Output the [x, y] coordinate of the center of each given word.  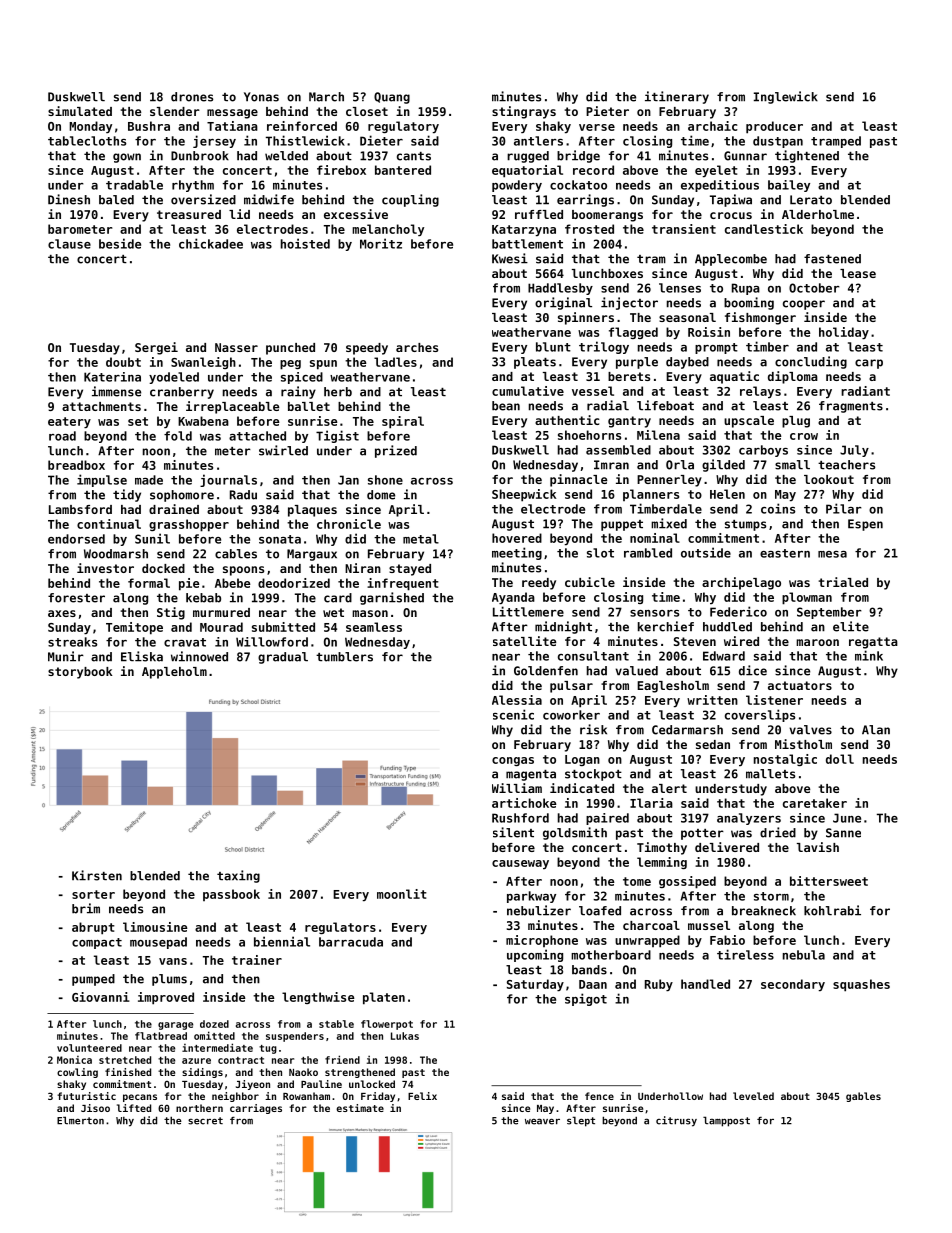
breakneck [764, 911]
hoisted [305, 243]
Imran [611, 465]
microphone [542, 941]
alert [669, 788]
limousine [155, 927]
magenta [531, 775]
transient [684, 229]
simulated [80, 111]
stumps [745, 525]
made [149, 480]
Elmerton [80, 1120]
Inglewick [786, 97]
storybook [80, 673]
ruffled [539, 214]
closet [367, 111]
